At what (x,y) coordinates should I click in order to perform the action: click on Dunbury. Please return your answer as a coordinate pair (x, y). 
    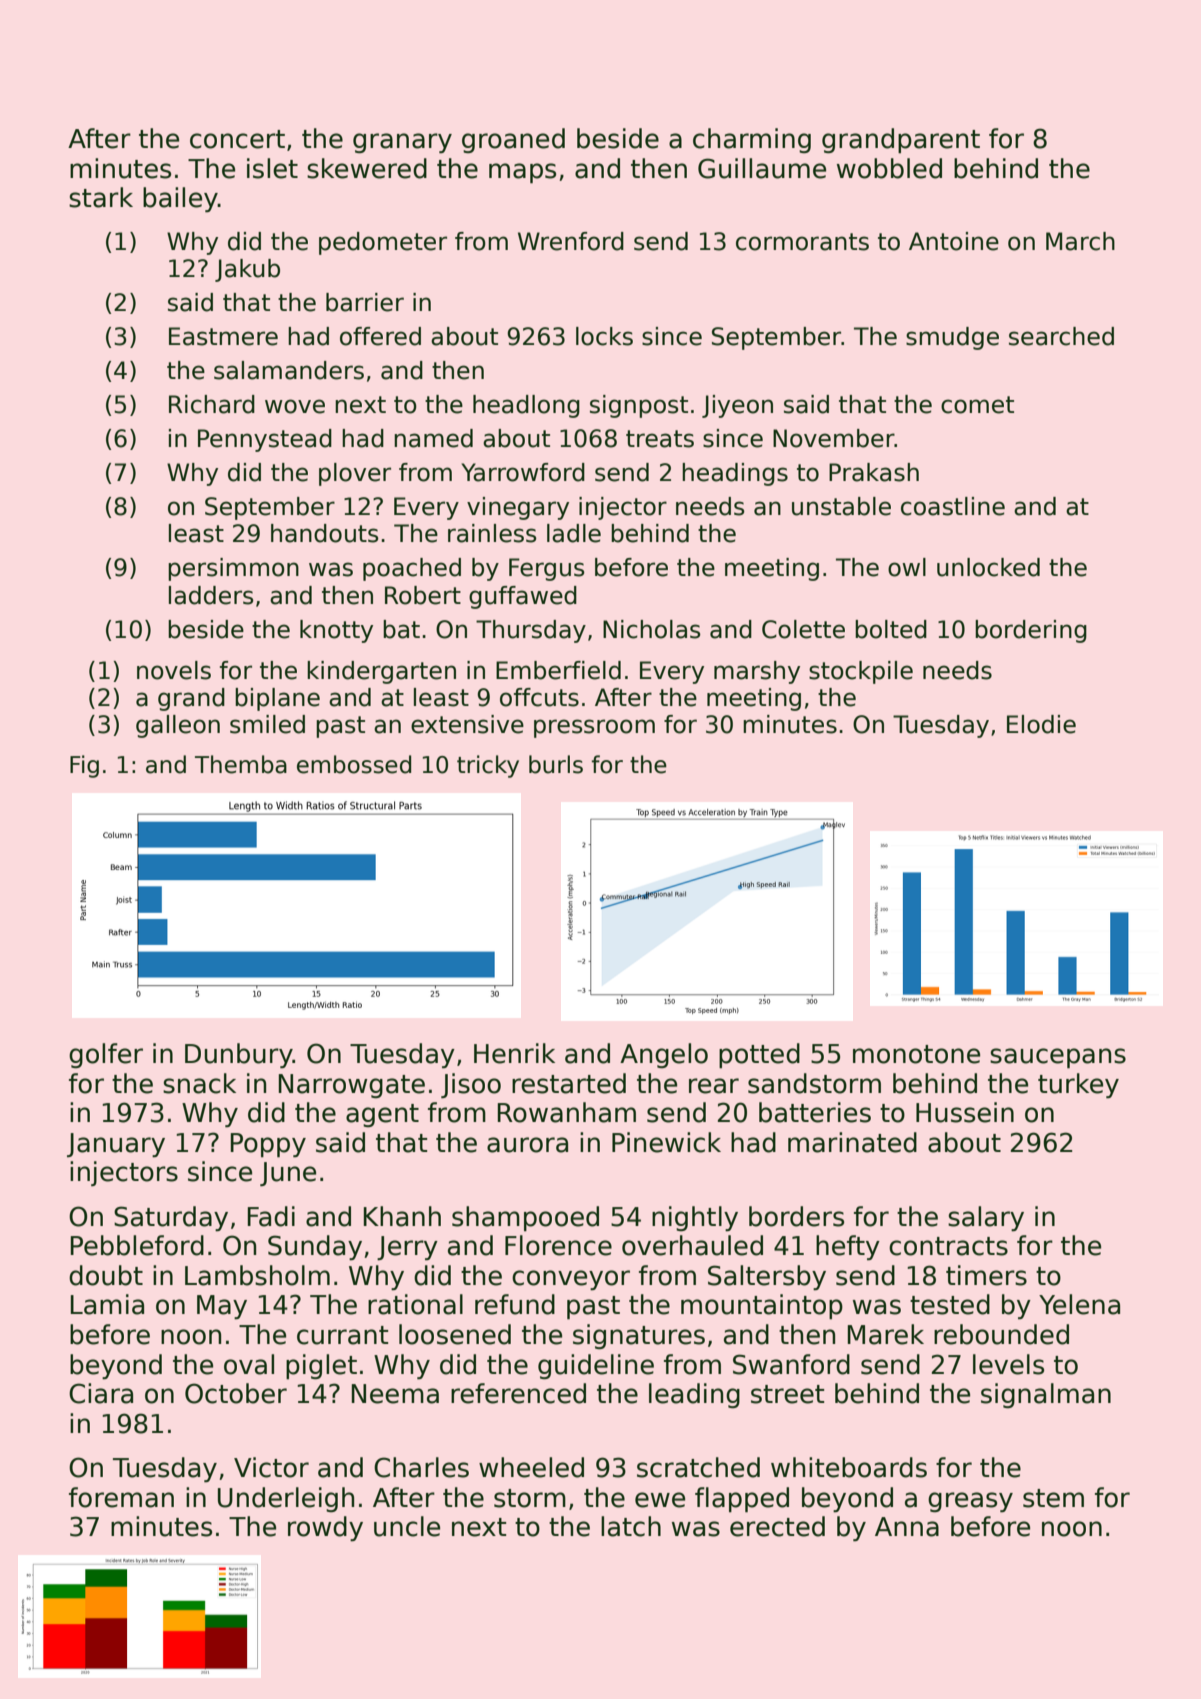
    Looking at the image, I should click on (239, 1055).
